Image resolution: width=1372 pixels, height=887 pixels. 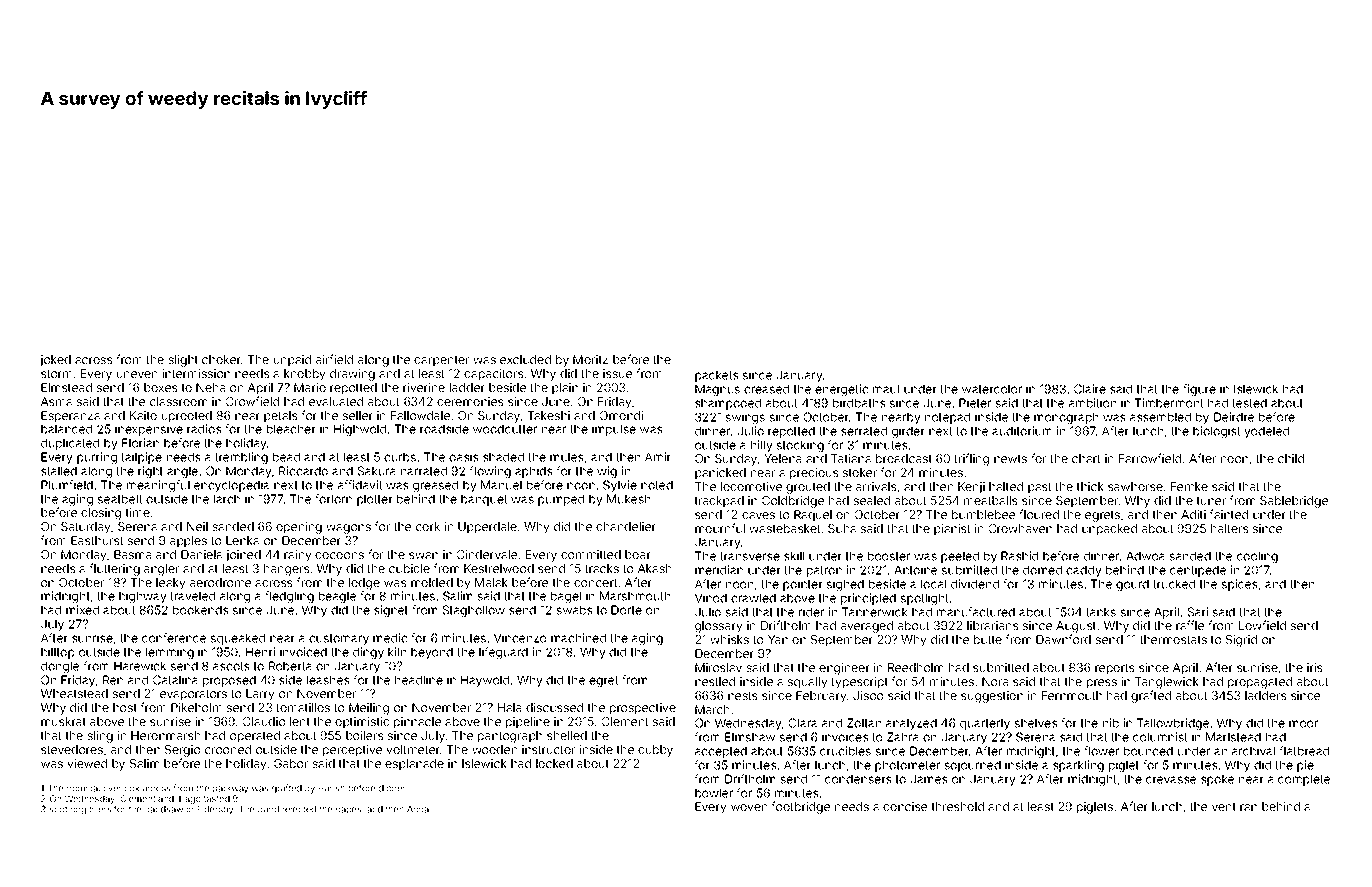 I want to click on highway, so click(x=143, y=597).
